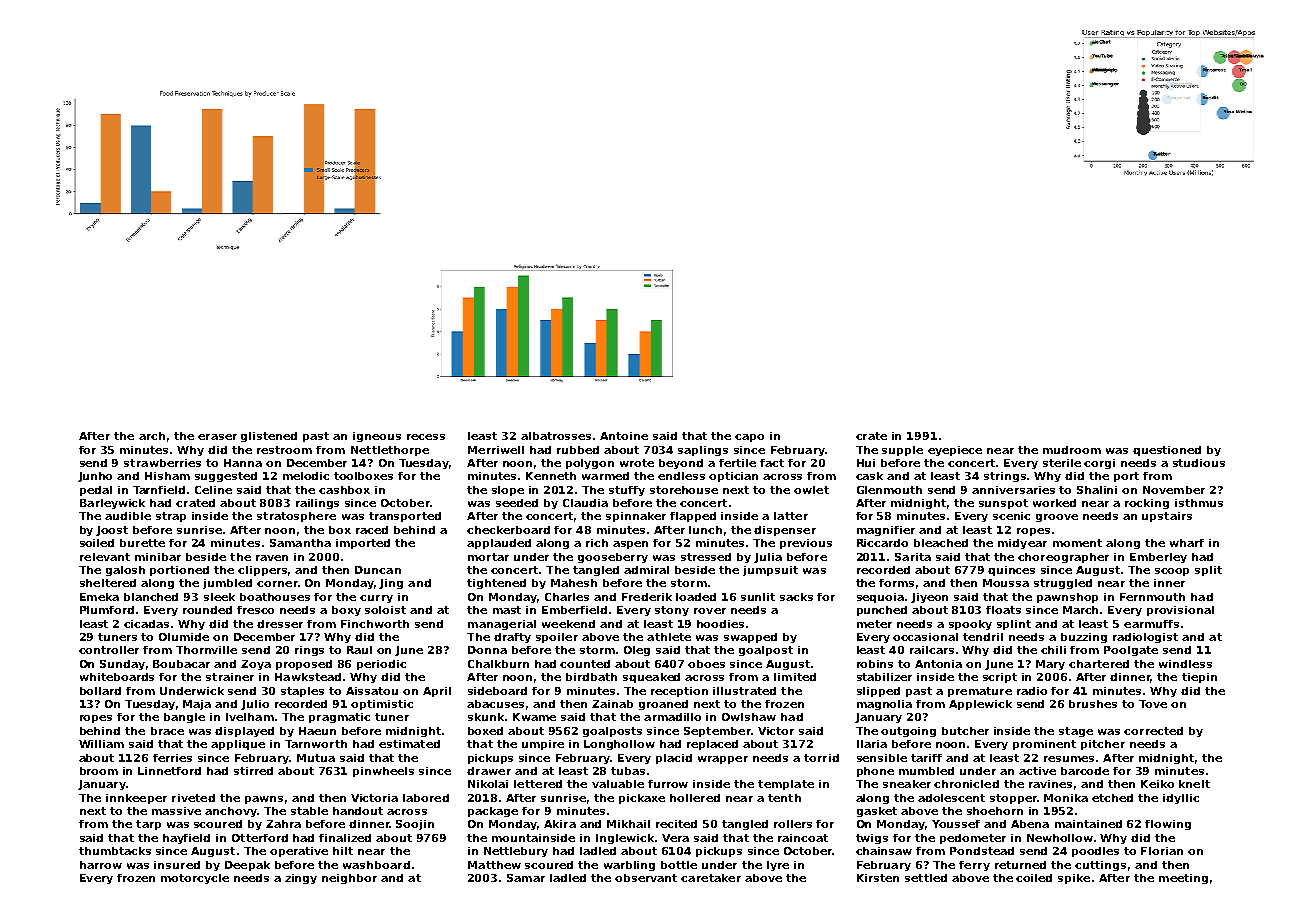 This screenshot has height=924, width=1308. What do you see at coordinates (226, 477) in the screenshot?
I see `suggested` at bounding box center [226, 477].
